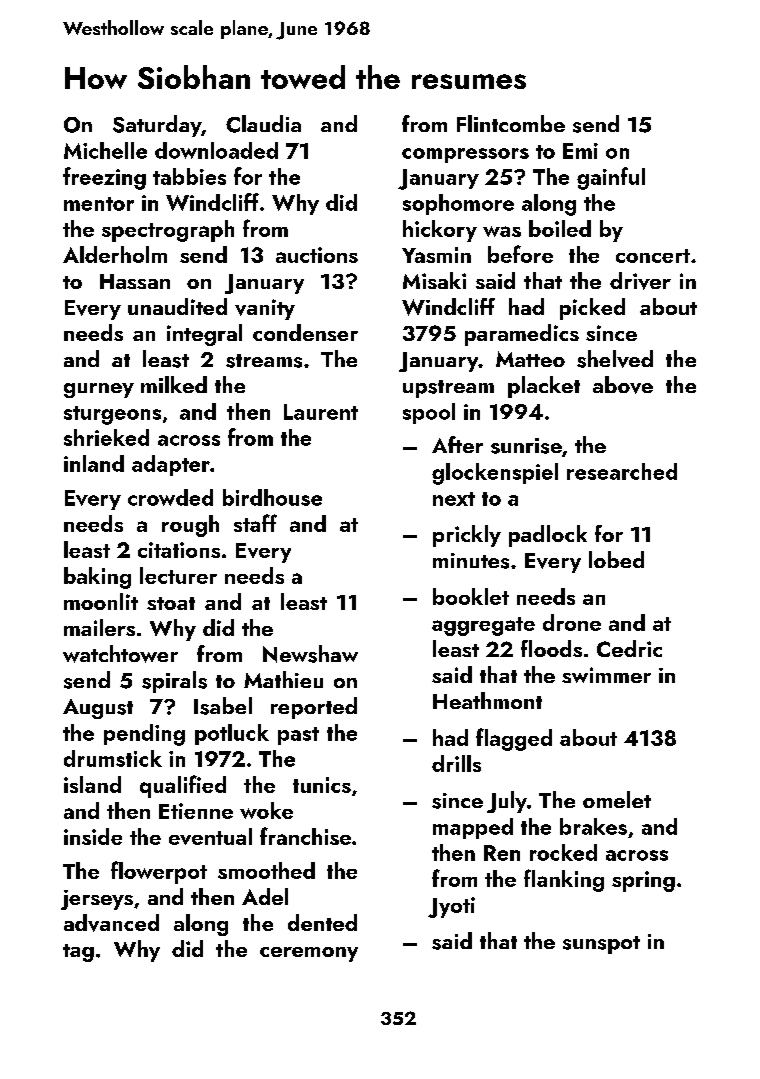  Describe the element at coordinates (157, 126) in the page. I see `Saturday` at that location.
